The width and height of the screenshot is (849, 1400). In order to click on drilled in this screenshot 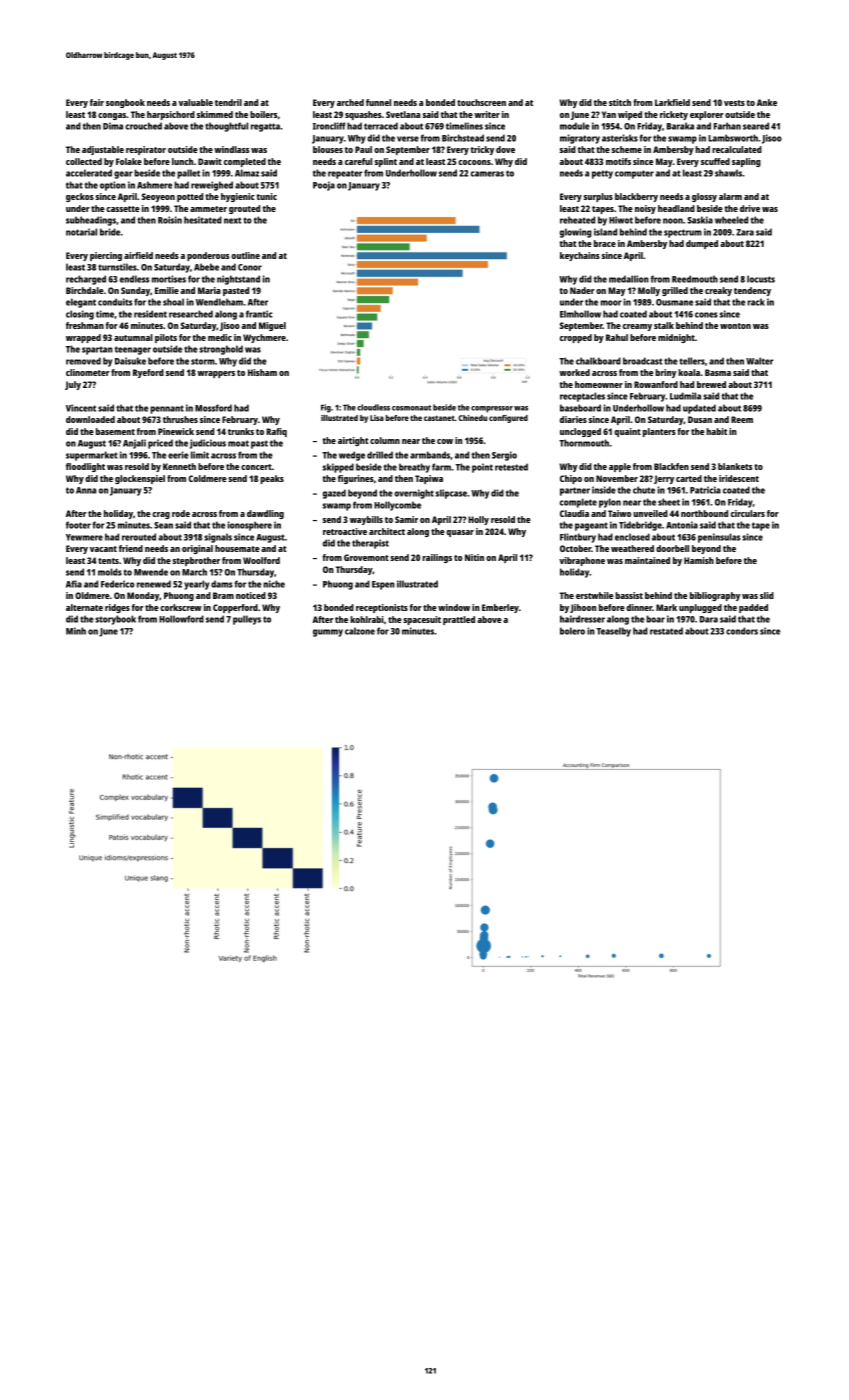, I will do `click(380, 455)`.
